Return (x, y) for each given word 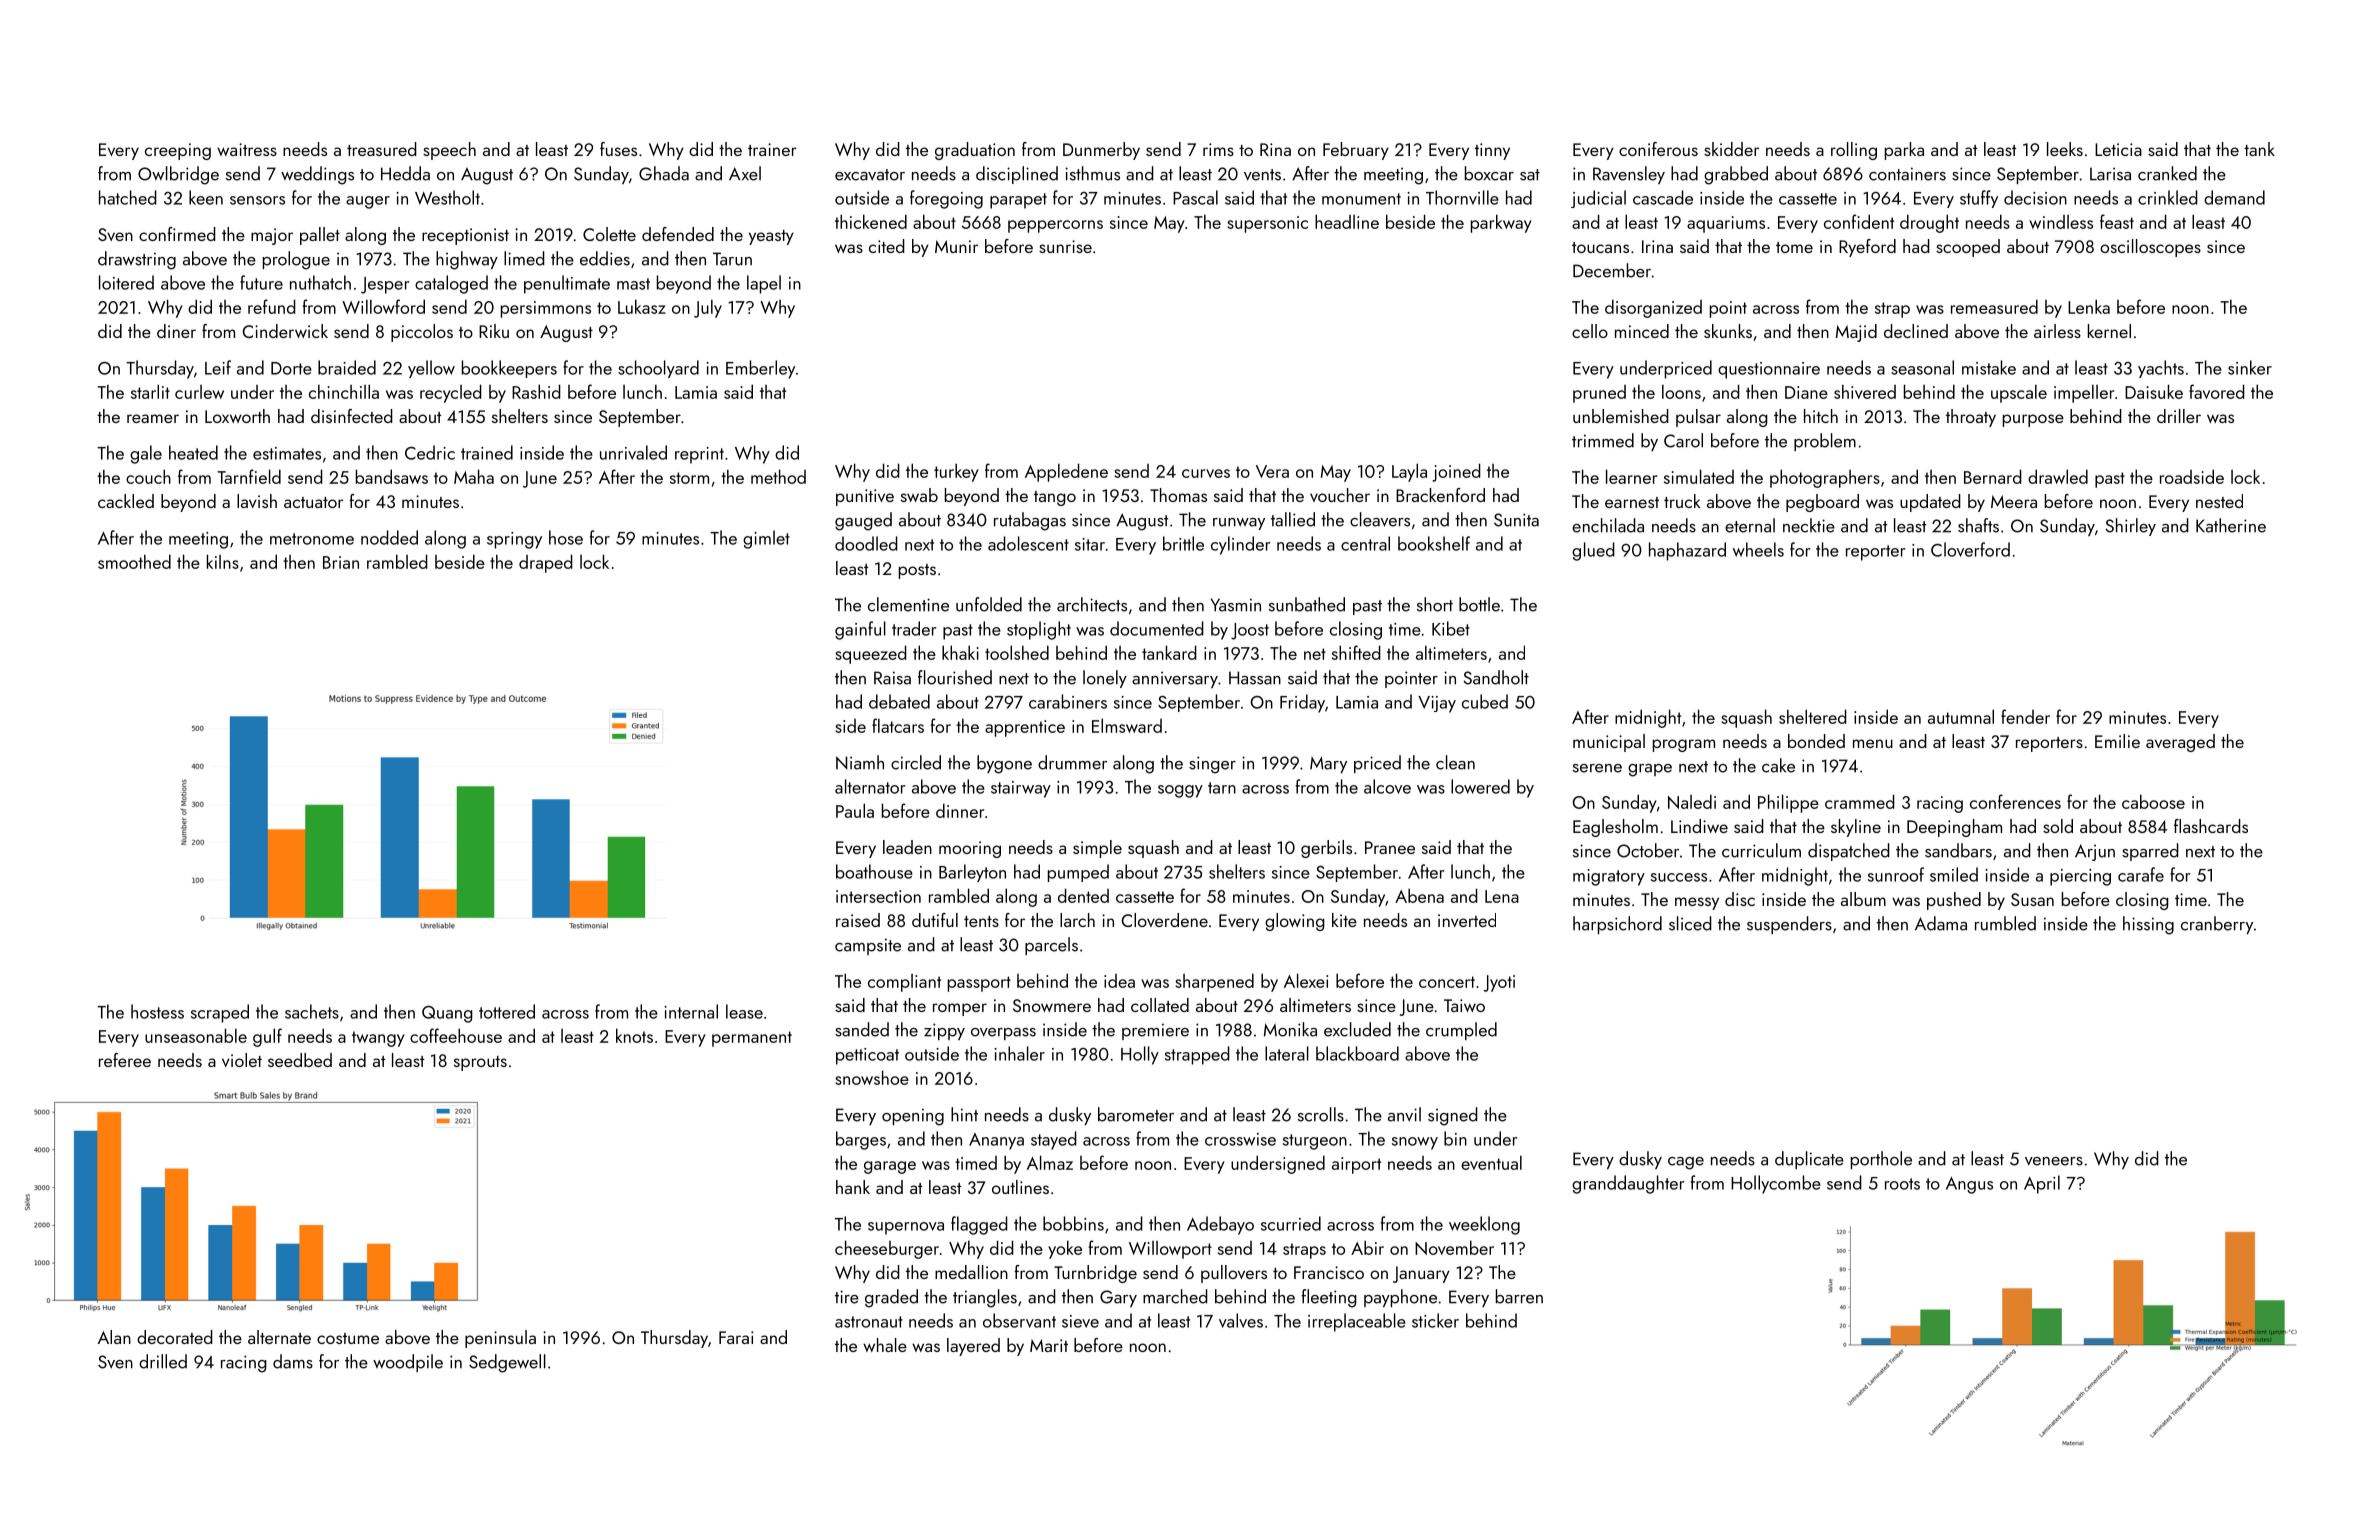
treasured (382, 149)
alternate (279, 1337)
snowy (1415, 1143)
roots (1902, 1184)
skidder (1731, 149)
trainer (772, 149)
